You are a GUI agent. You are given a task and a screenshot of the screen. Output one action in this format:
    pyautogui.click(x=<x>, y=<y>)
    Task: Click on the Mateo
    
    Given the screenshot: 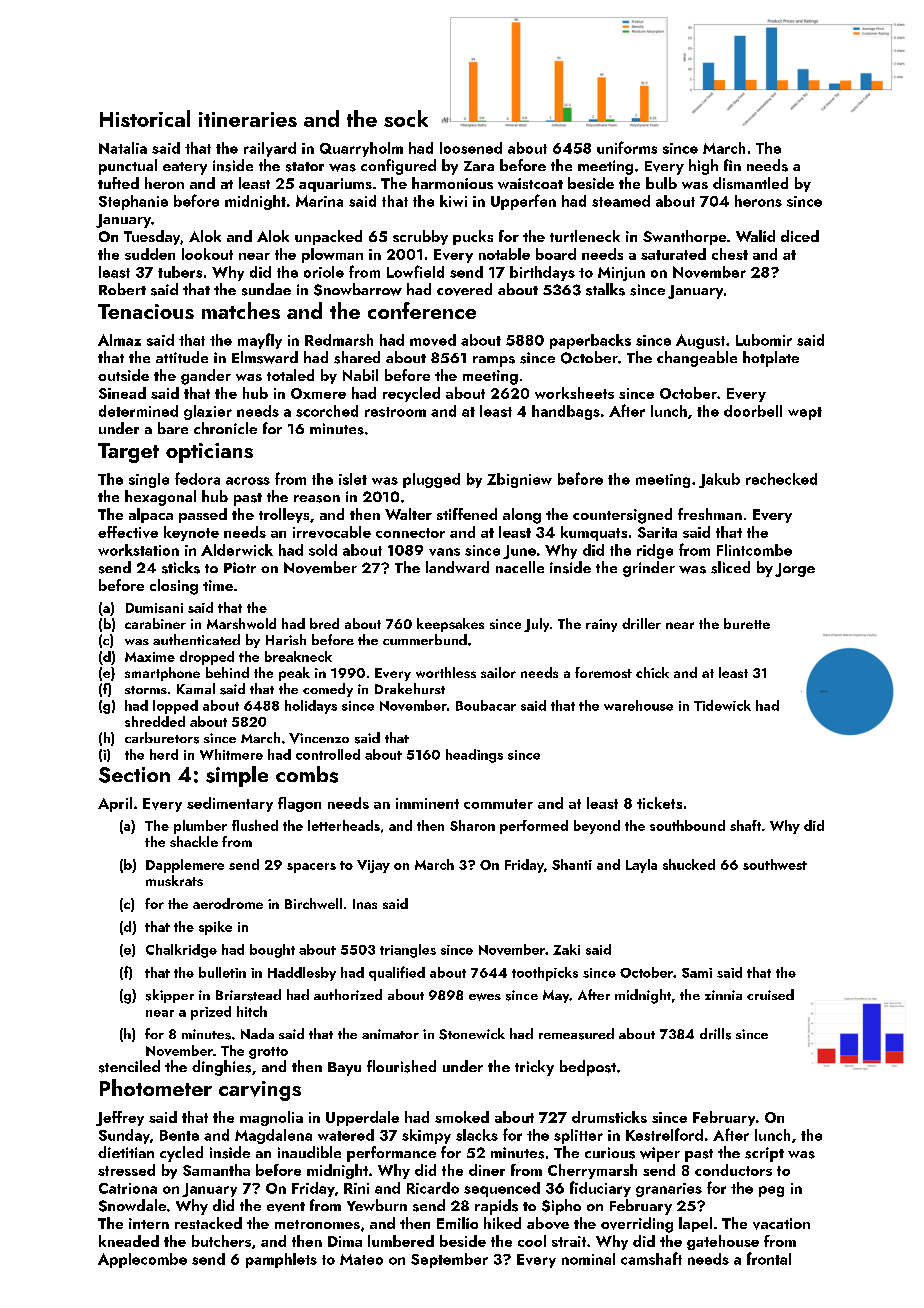 What is the action you would take?
    pyautogui.click(x=361, y=1259)
